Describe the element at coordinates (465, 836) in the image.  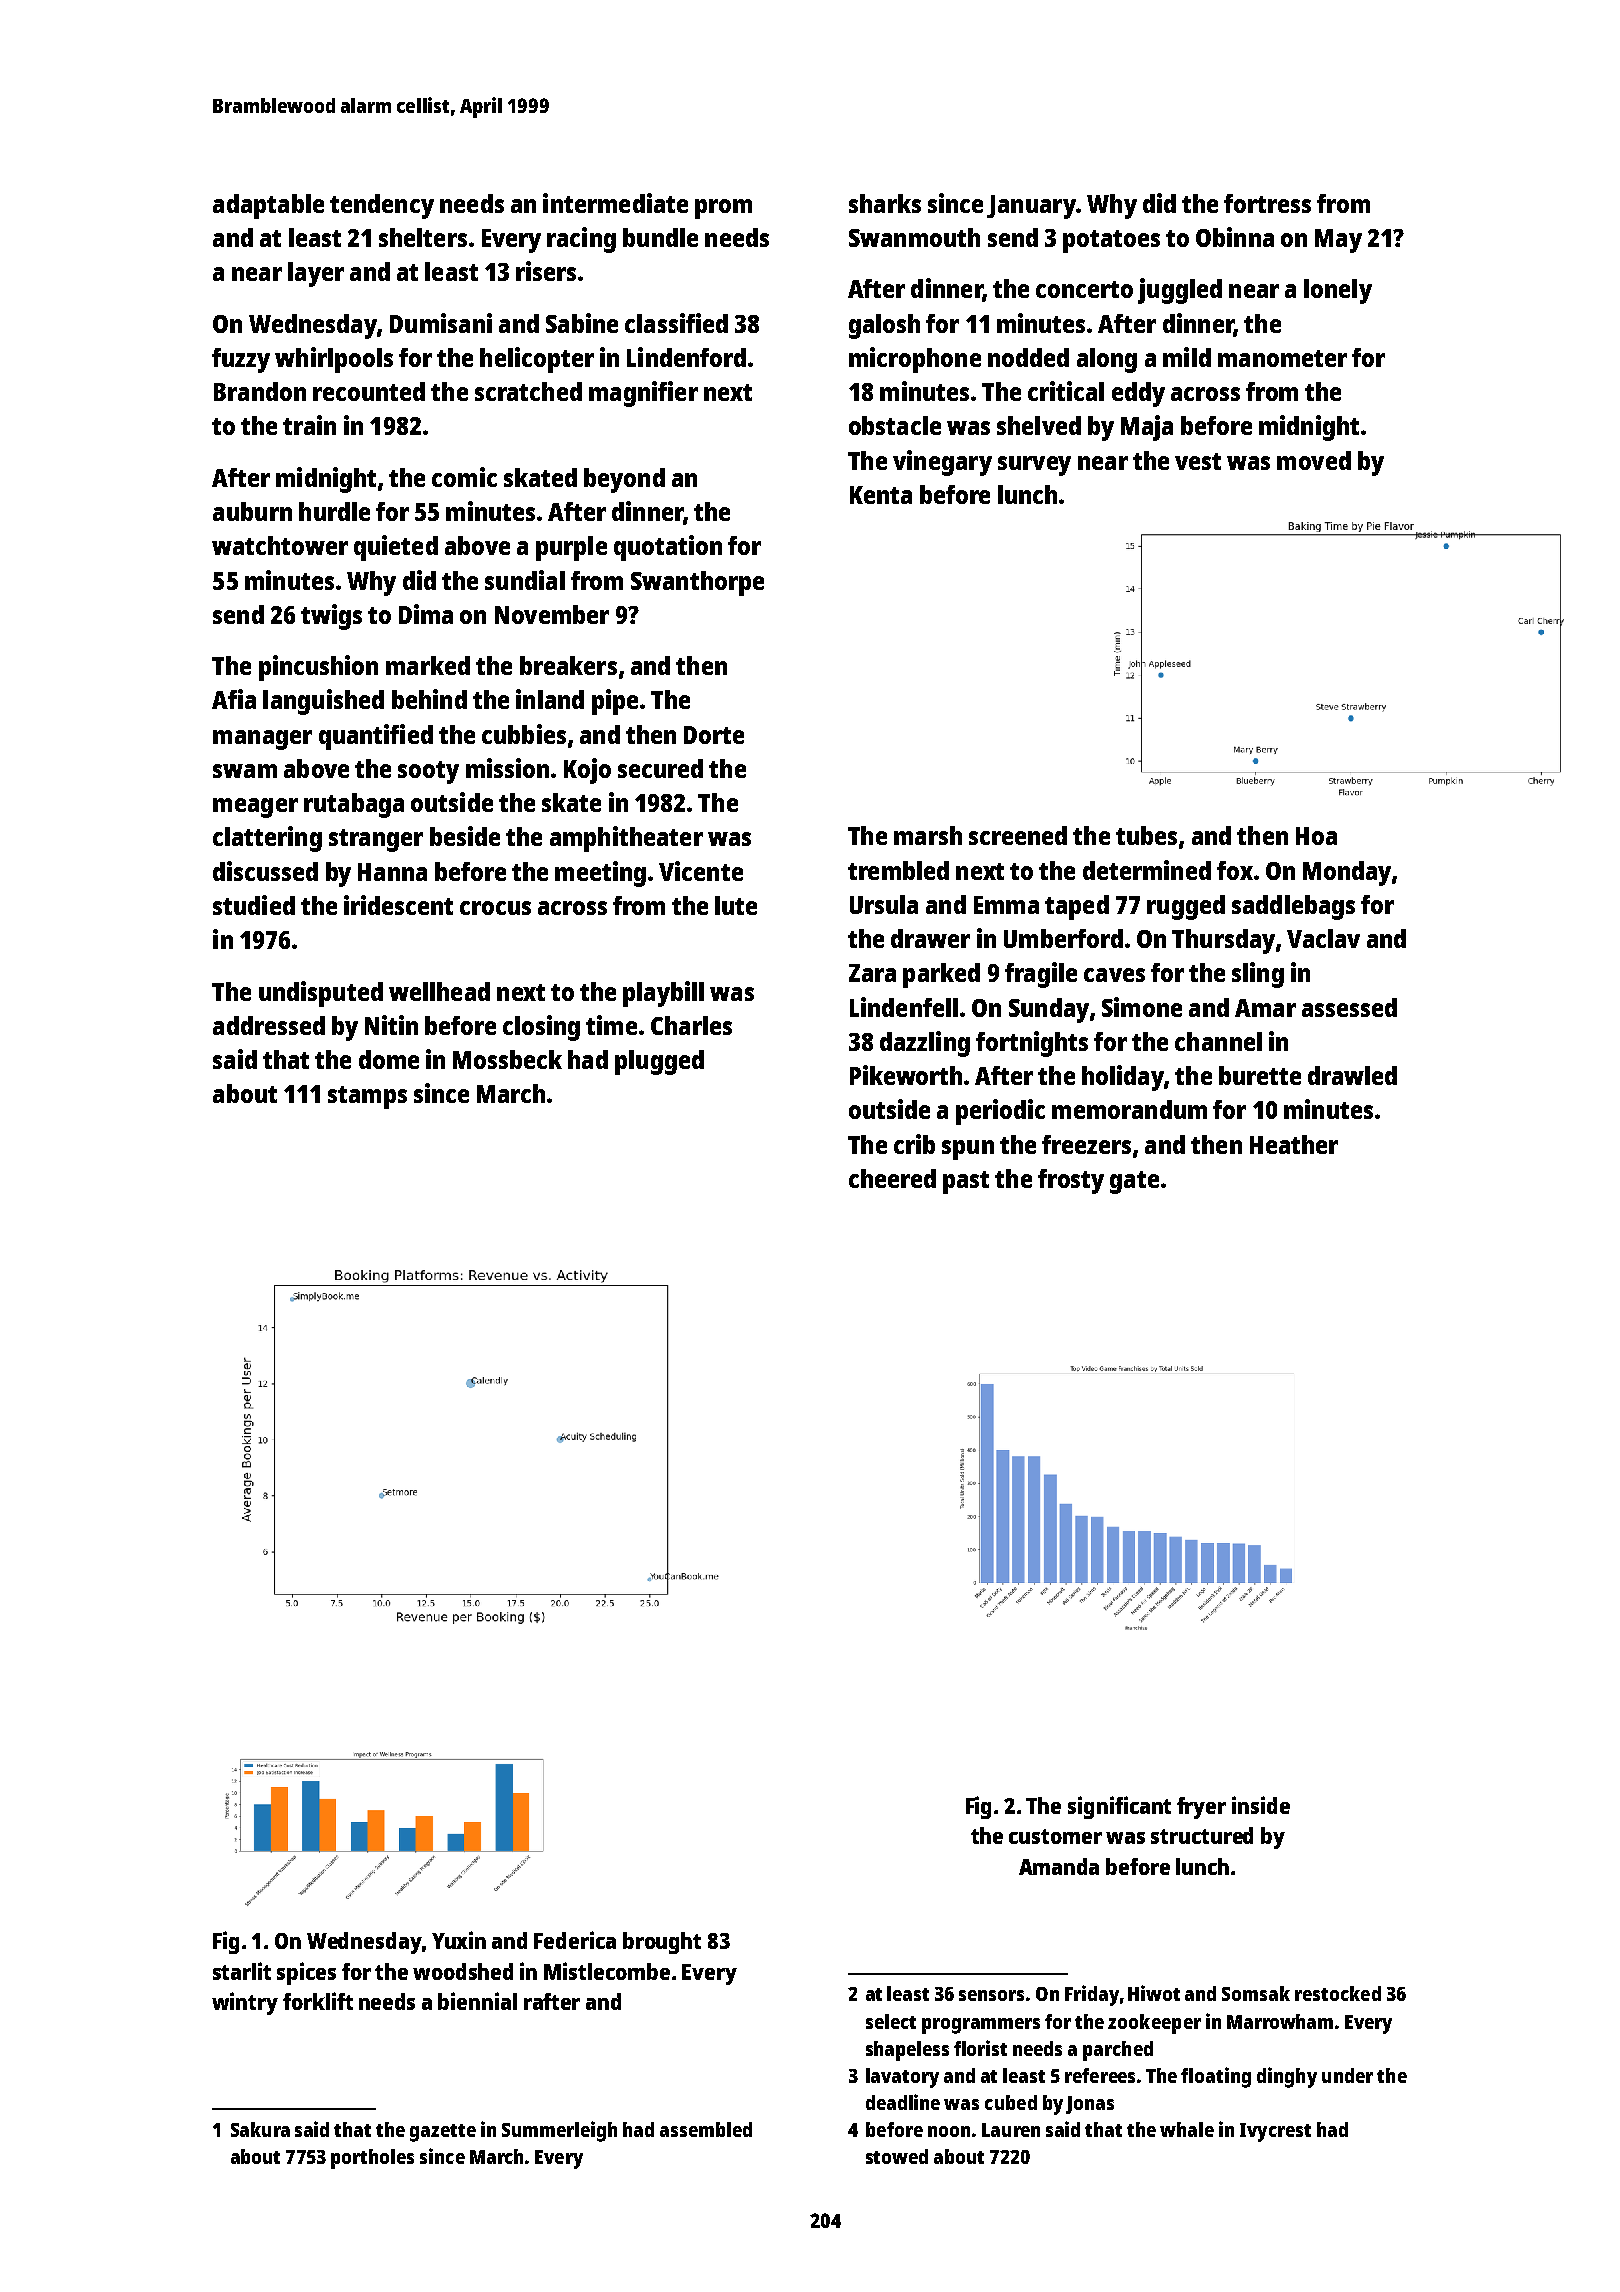
I see `beside` at that location.
